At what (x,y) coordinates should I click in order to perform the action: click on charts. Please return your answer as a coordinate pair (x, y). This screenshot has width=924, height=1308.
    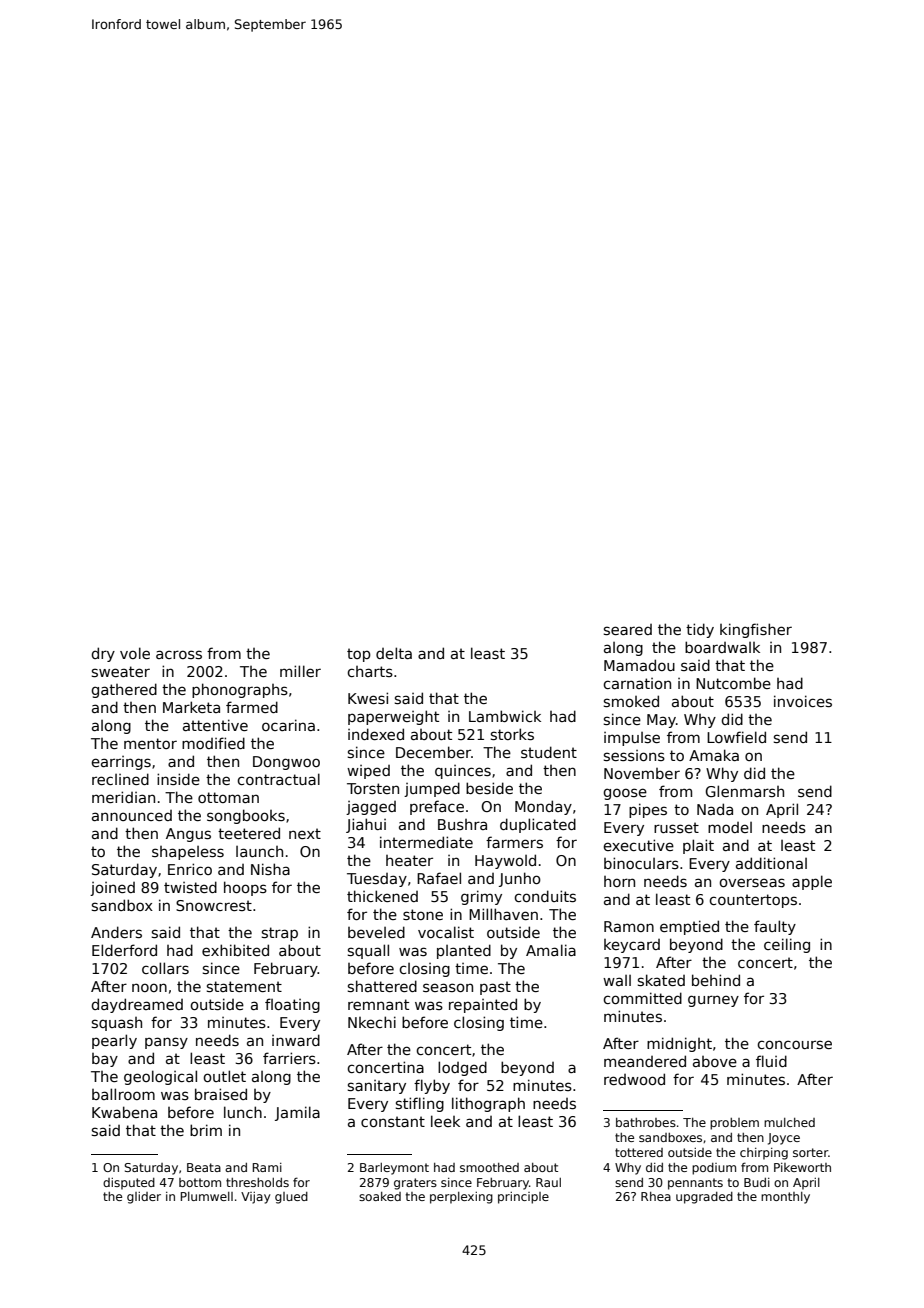
    Looking at the image, I should click on (370, 671).
